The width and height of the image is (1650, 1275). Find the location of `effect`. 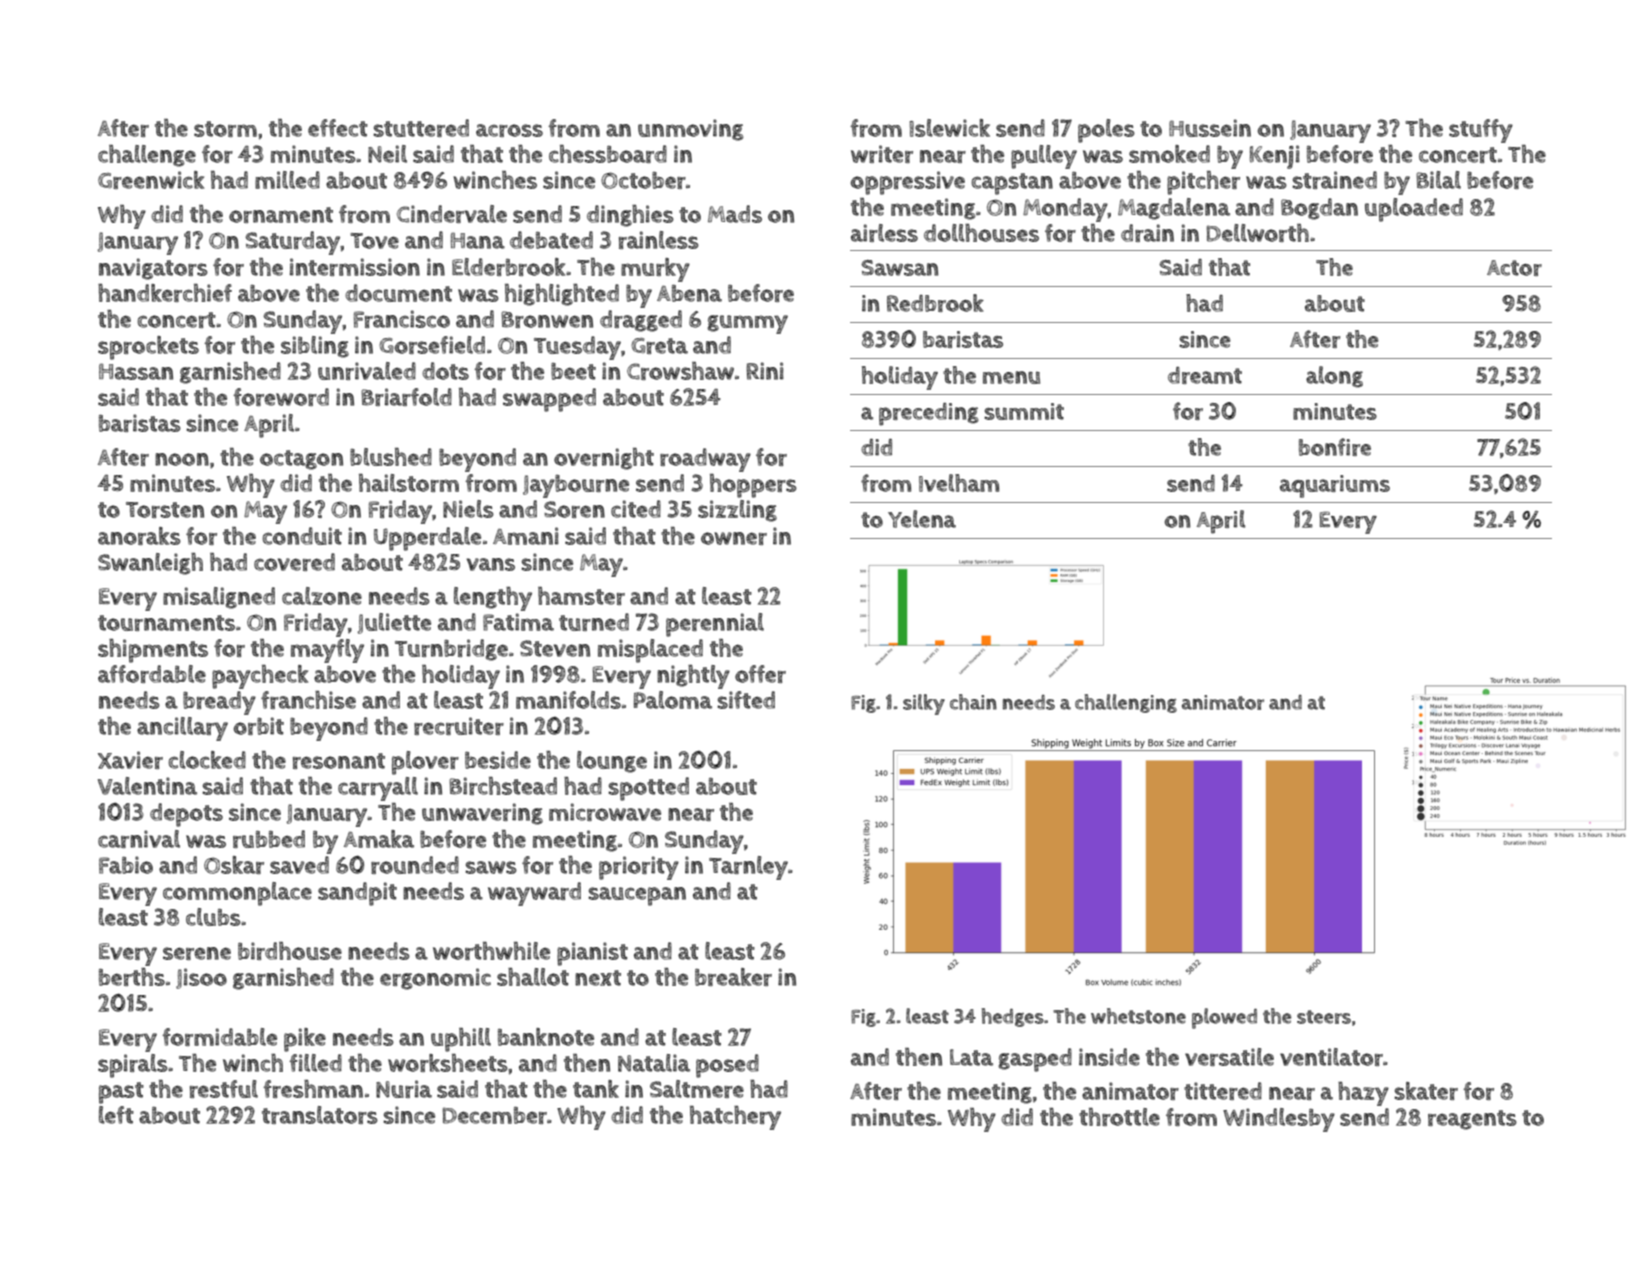

effect is located at coordinates (338, 128).
